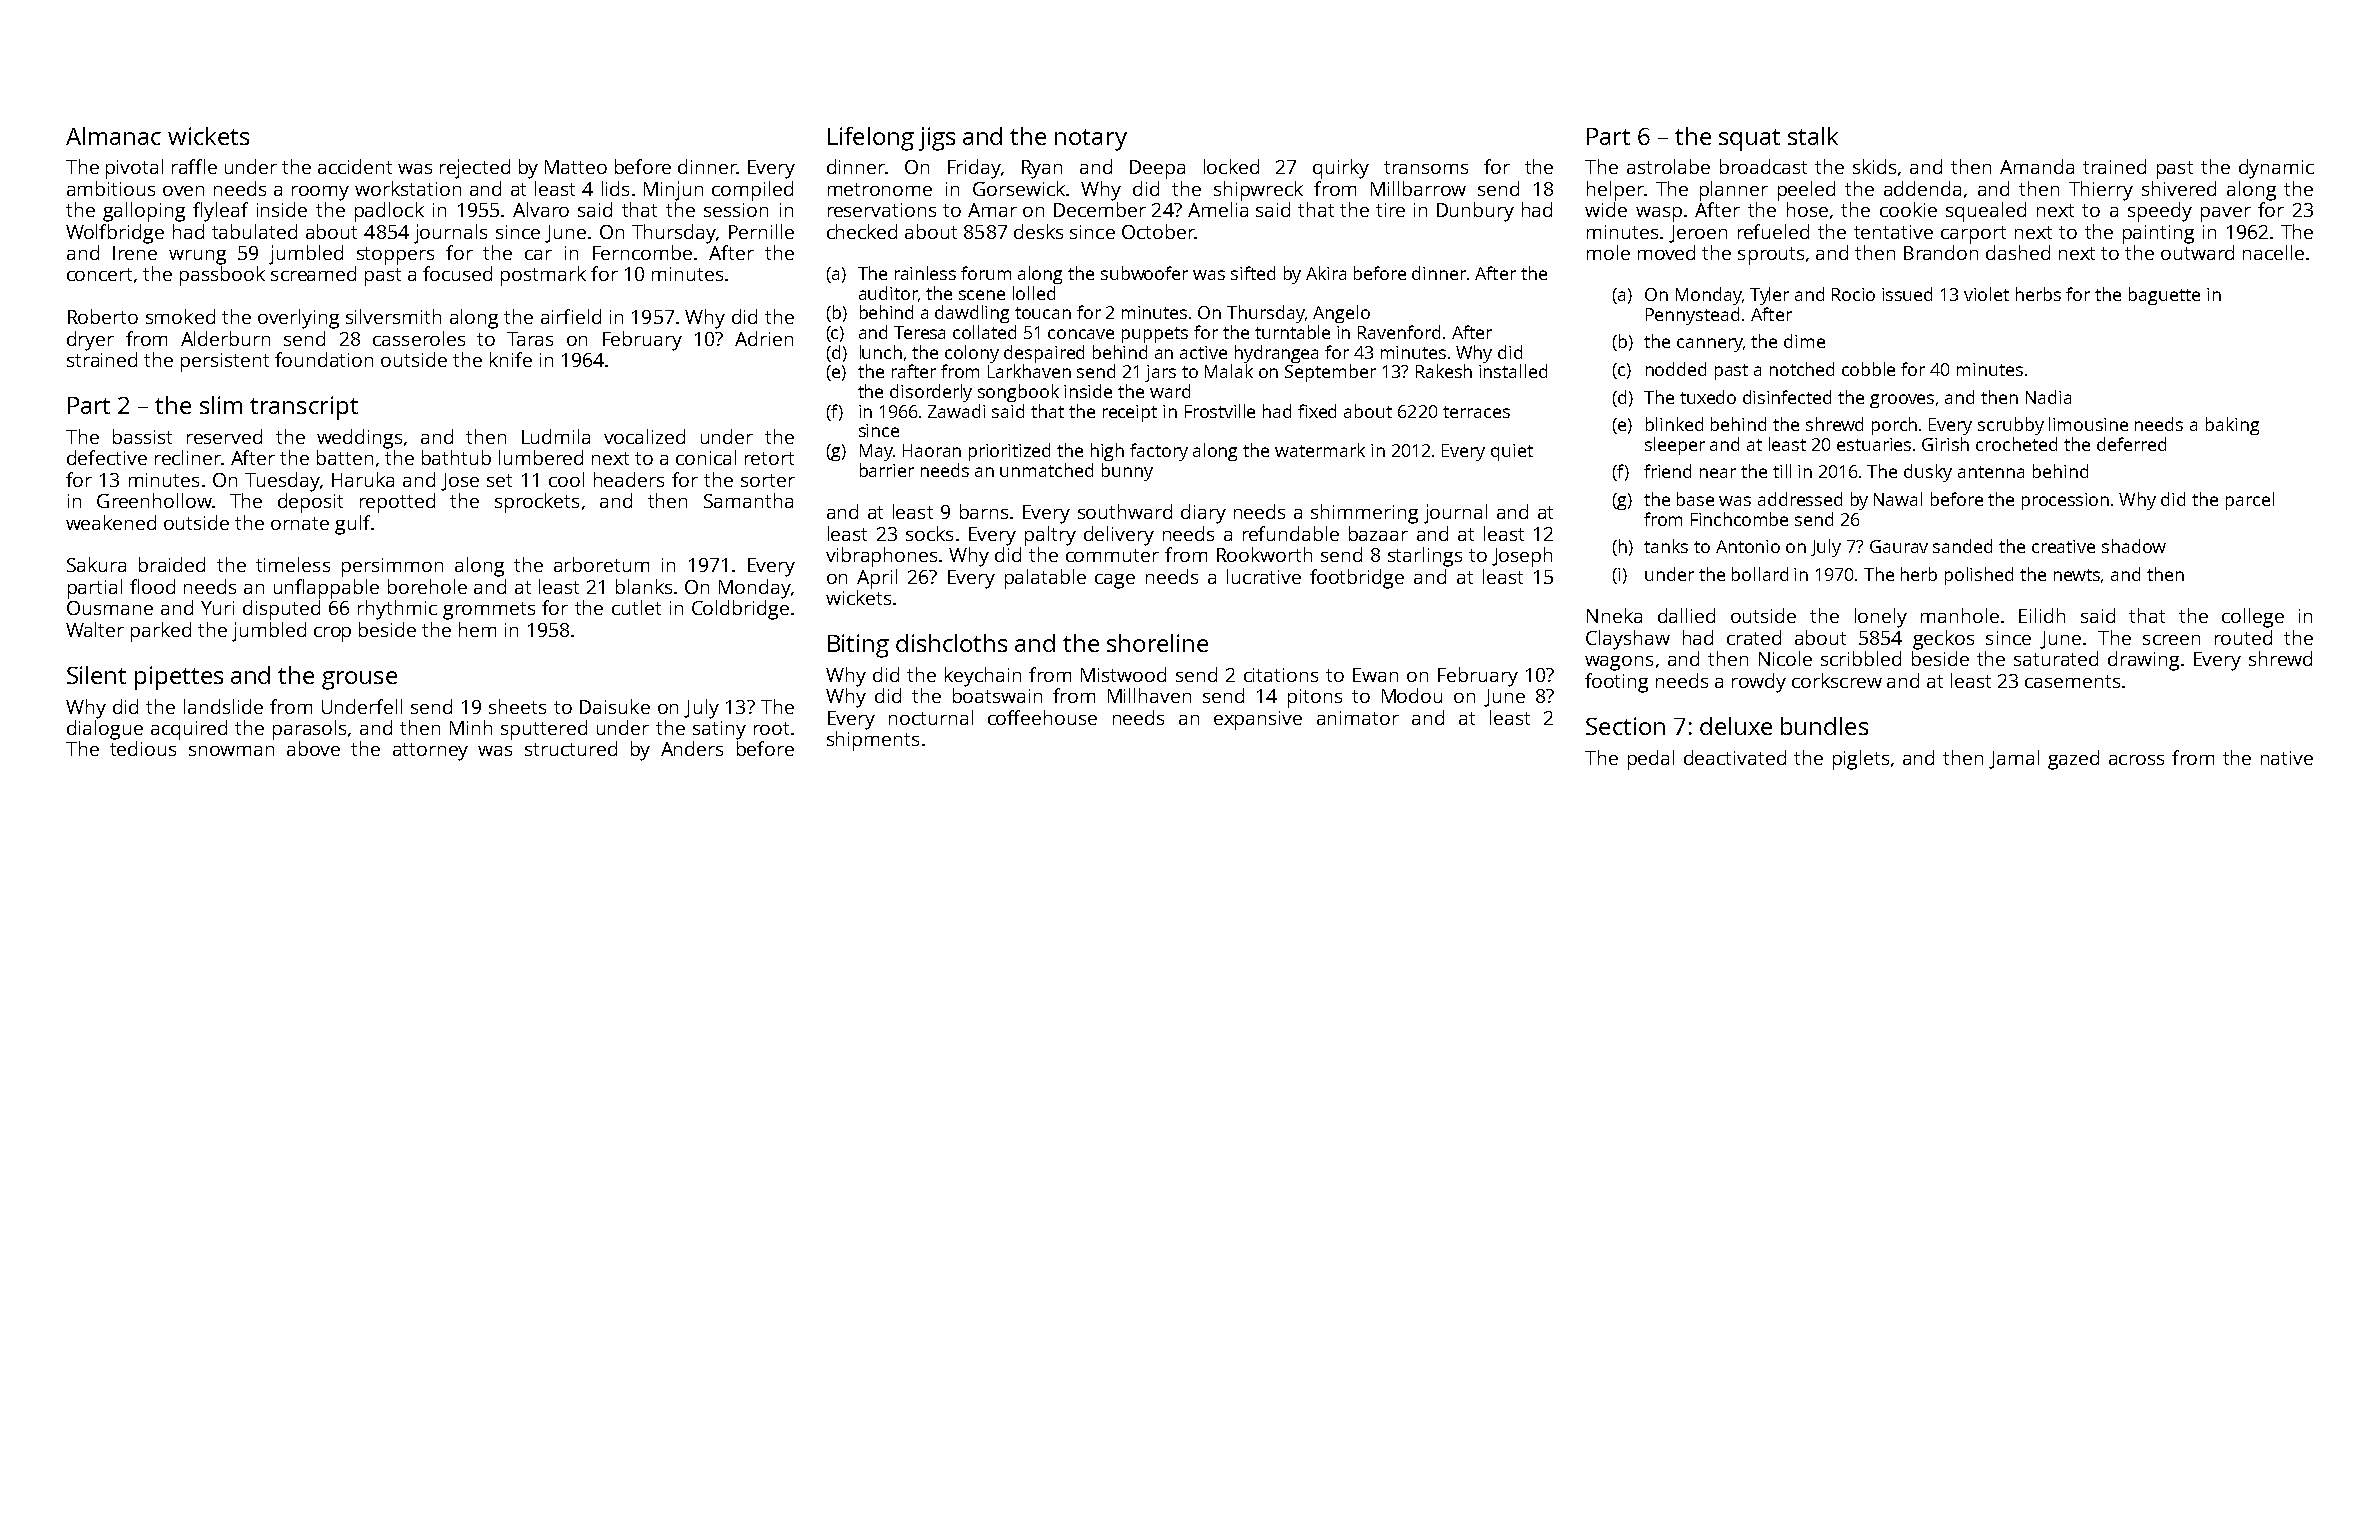 This document has width=2380, height=1540. I want to click on accident, so click(355, 166).
